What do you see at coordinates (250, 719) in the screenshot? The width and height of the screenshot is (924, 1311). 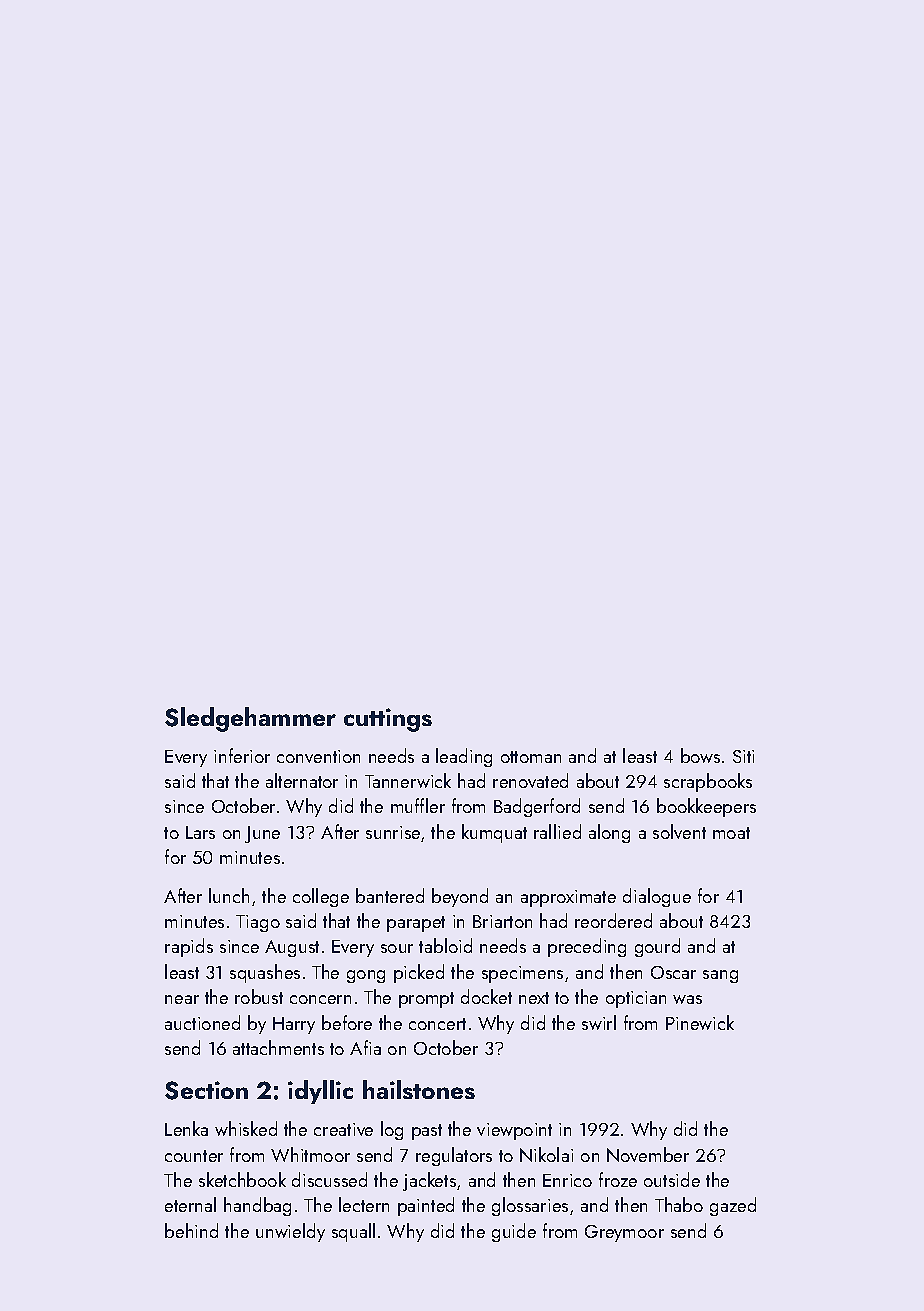 I see `Sledgehammer` at bounding box center [250, 719].
